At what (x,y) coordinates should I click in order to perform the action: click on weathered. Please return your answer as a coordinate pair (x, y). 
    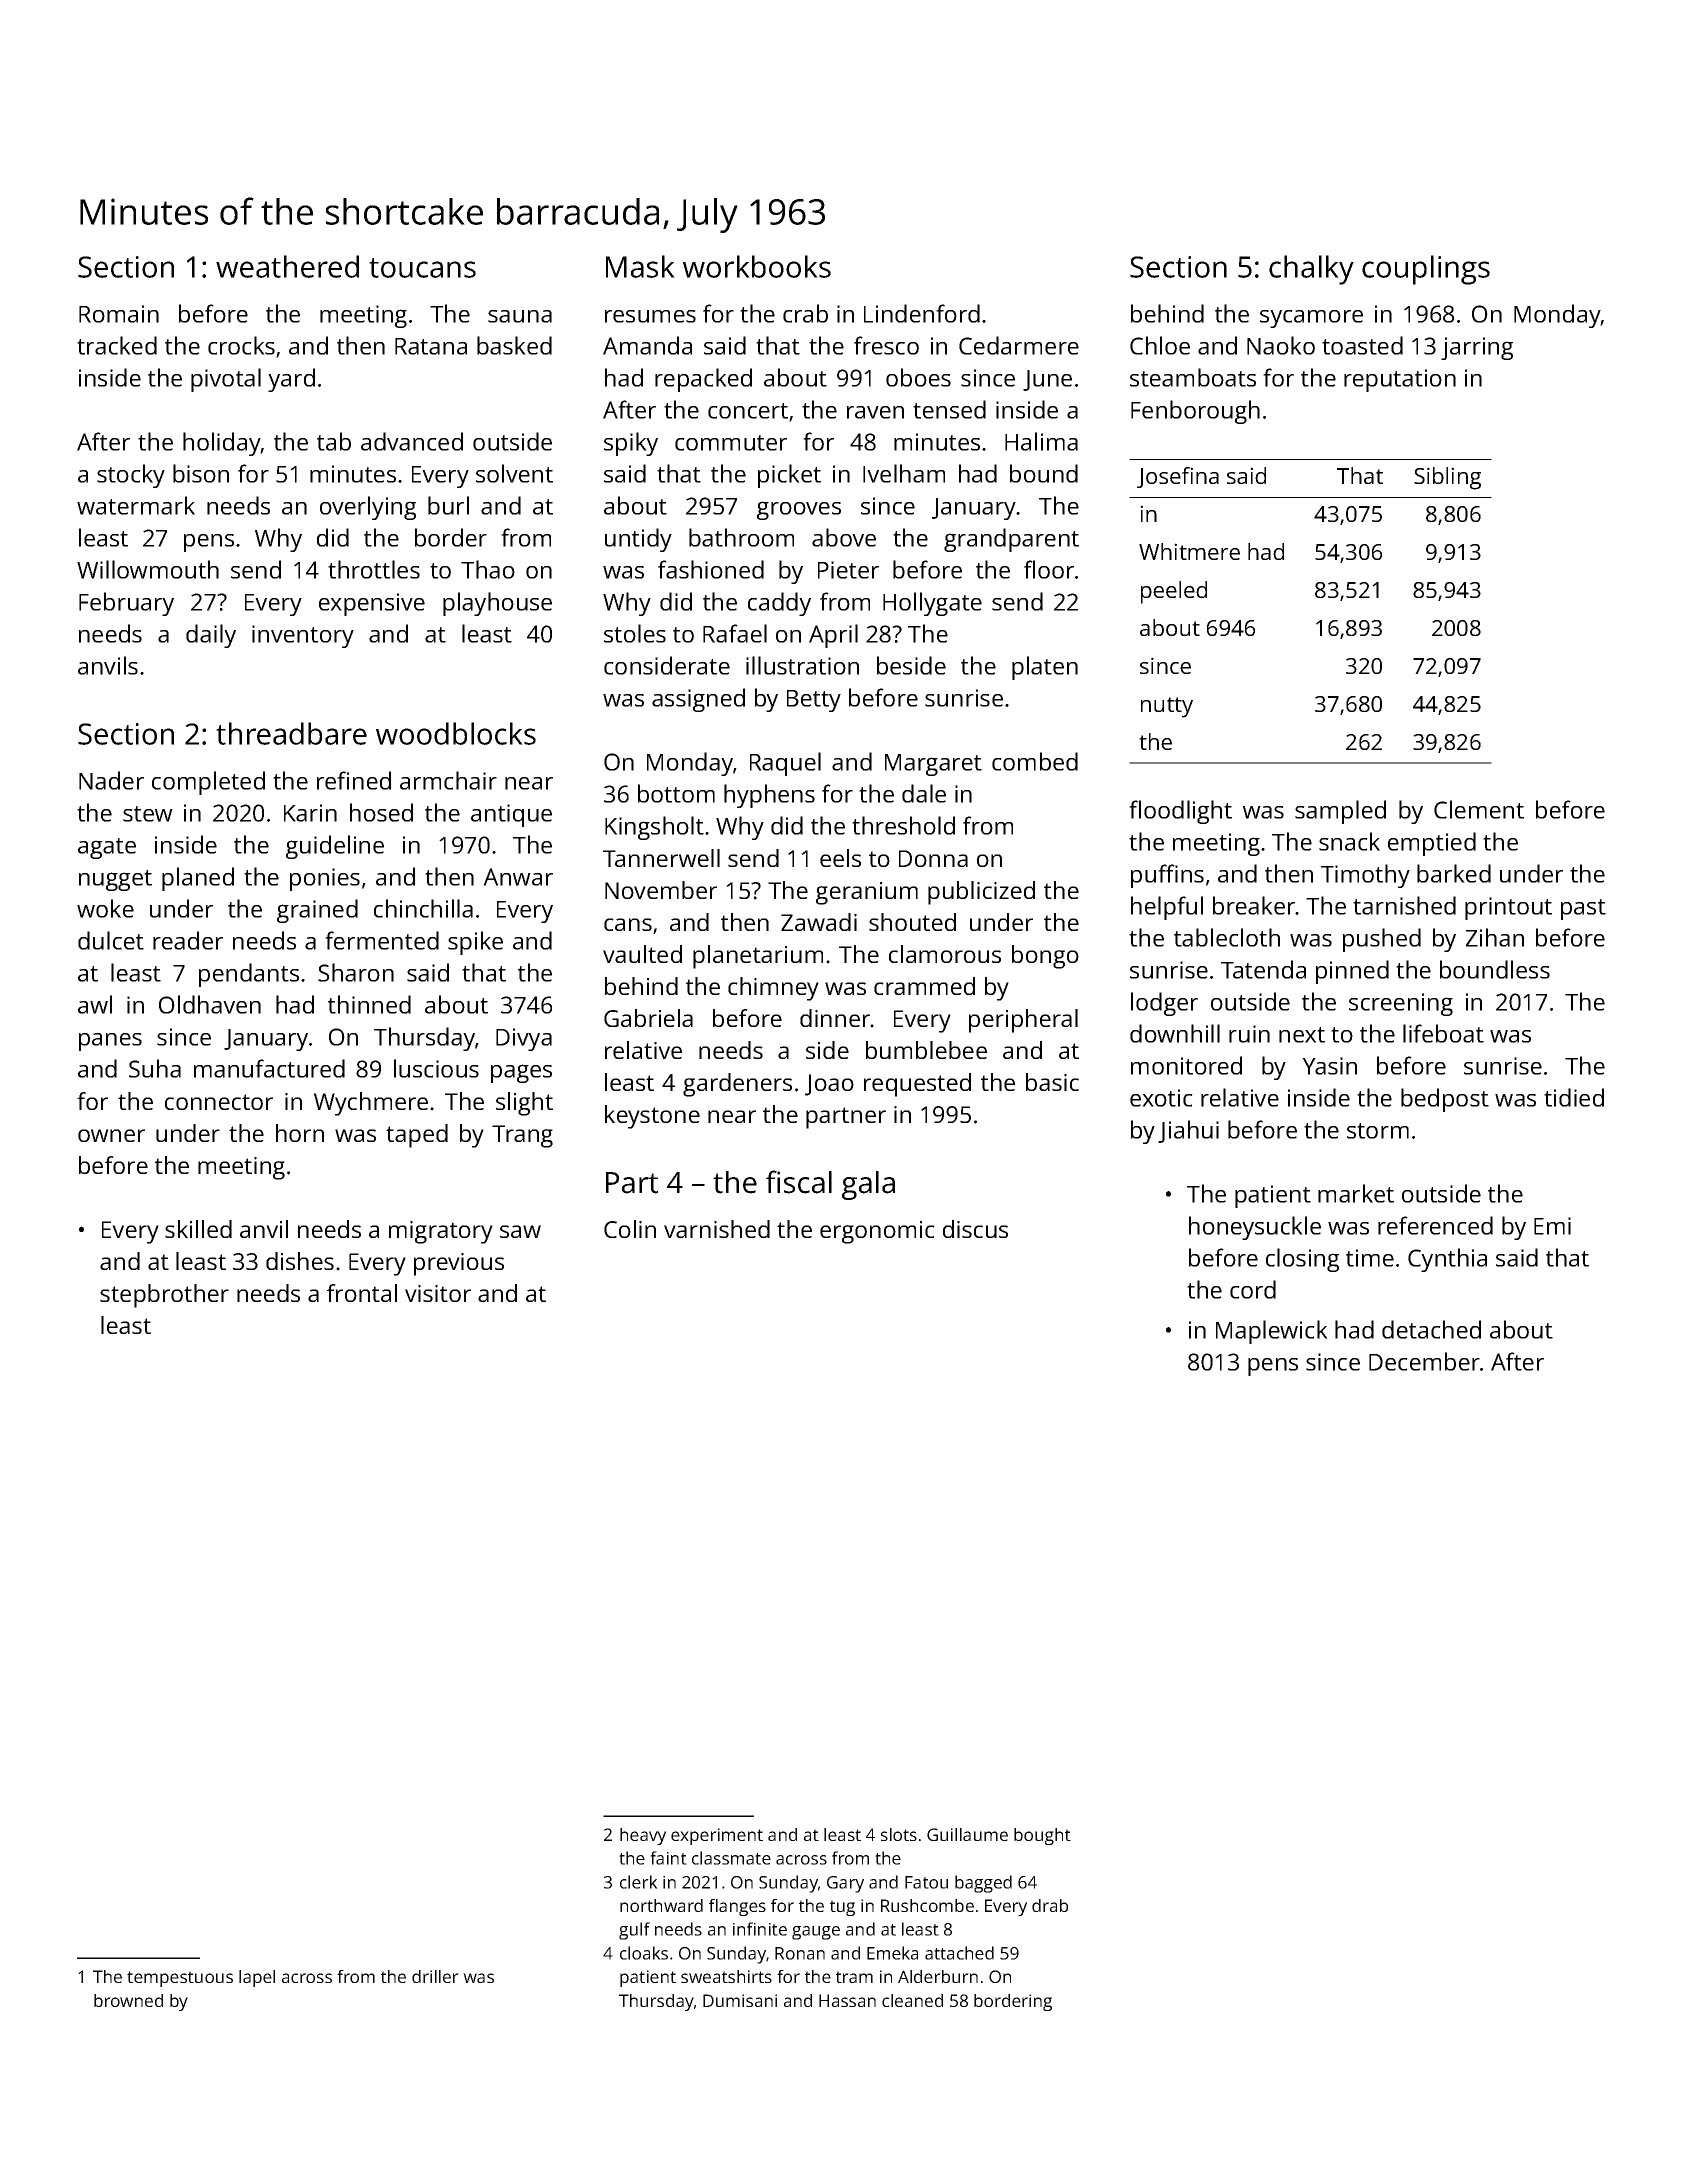
    Looking at the image, I should click on (287, 266).
